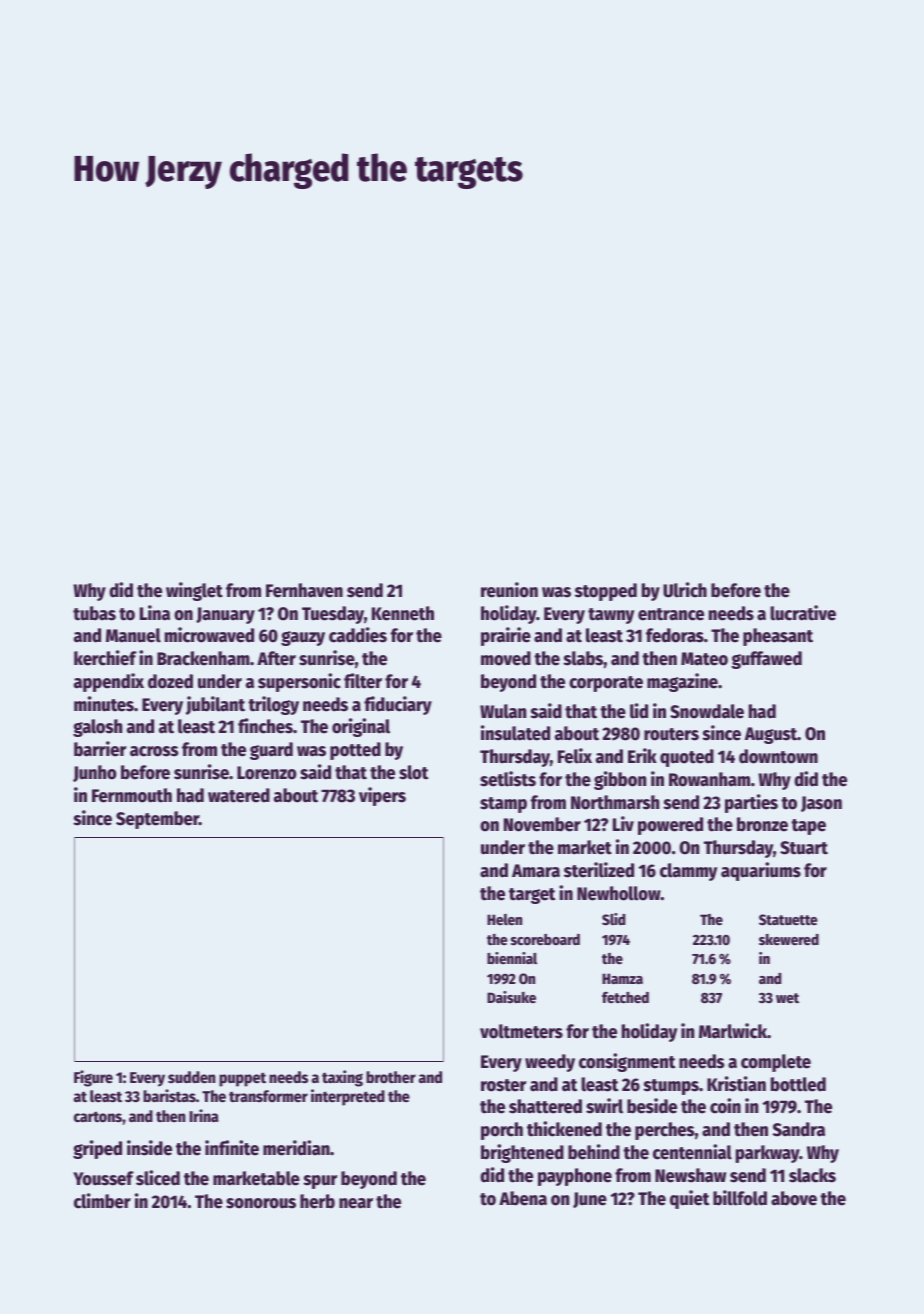 The image size is (924, 1314). Describe the element at coordinates (789, 939) in the screenshot. I see `skewered` at that location.
